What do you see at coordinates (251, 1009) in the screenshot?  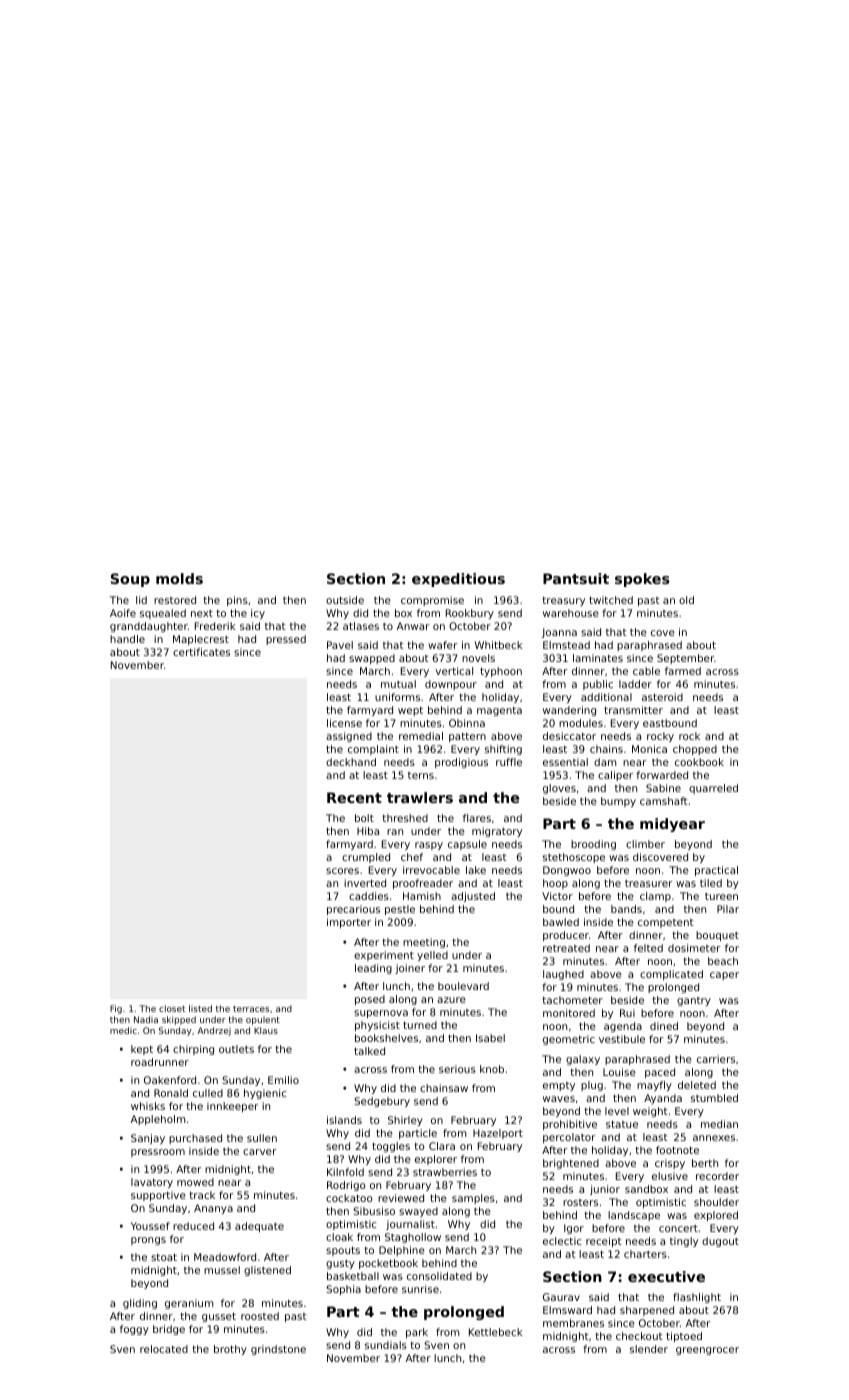 I see `terraces` at bounding box center [251, 1009].
